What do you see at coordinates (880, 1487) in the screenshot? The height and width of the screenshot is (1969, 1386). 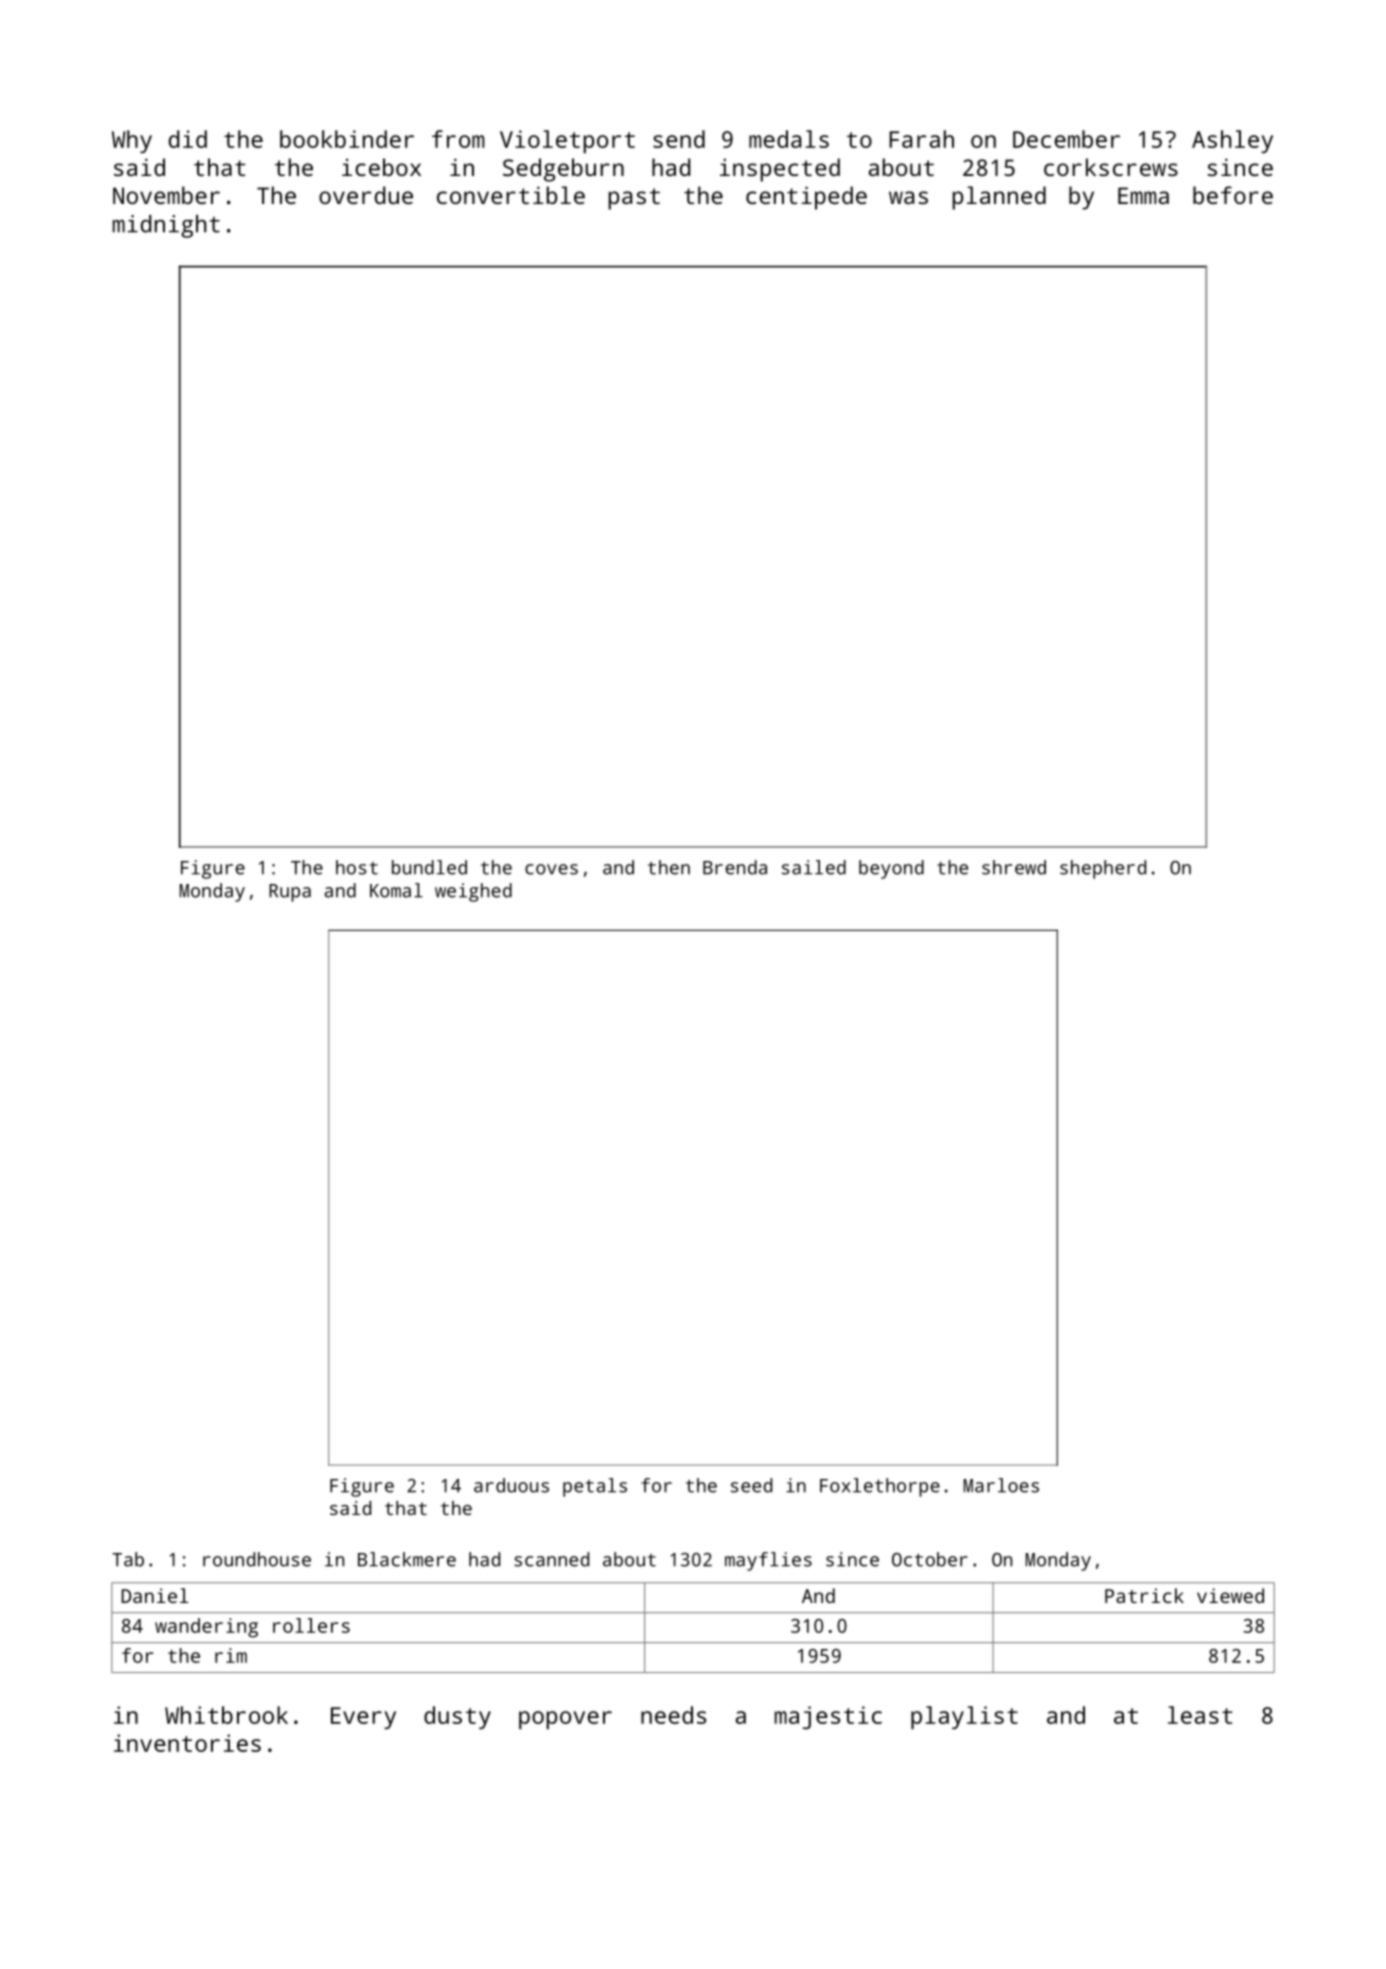 I see `Foxlethorpe` at bounding box center [880, 1487].
